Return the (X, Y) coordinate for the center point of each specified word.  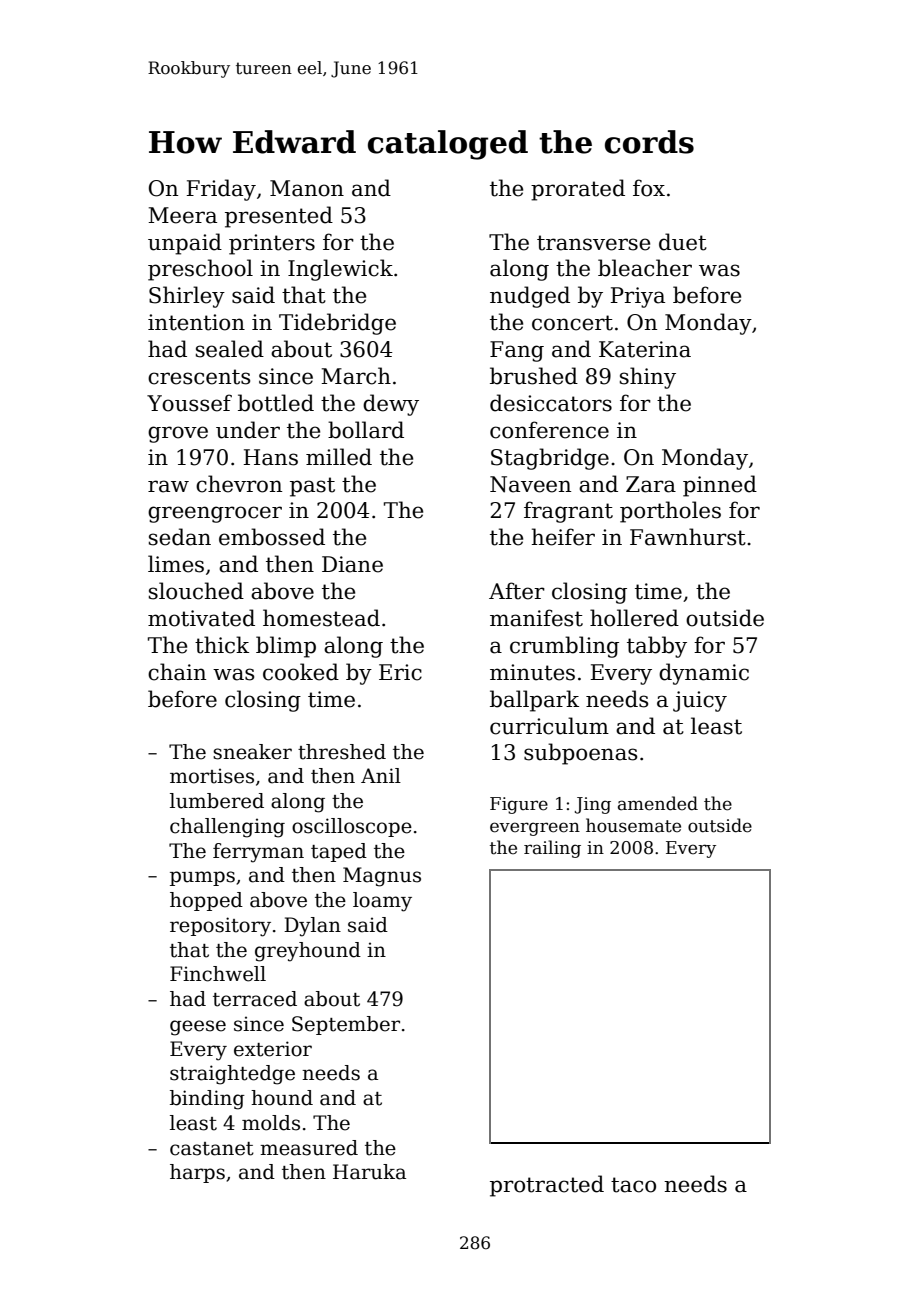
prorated (578, 190)
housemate (633, 825)
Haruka (369, 1172)
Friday (221, 190)
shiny (648, 378)
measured (309, 1148)
